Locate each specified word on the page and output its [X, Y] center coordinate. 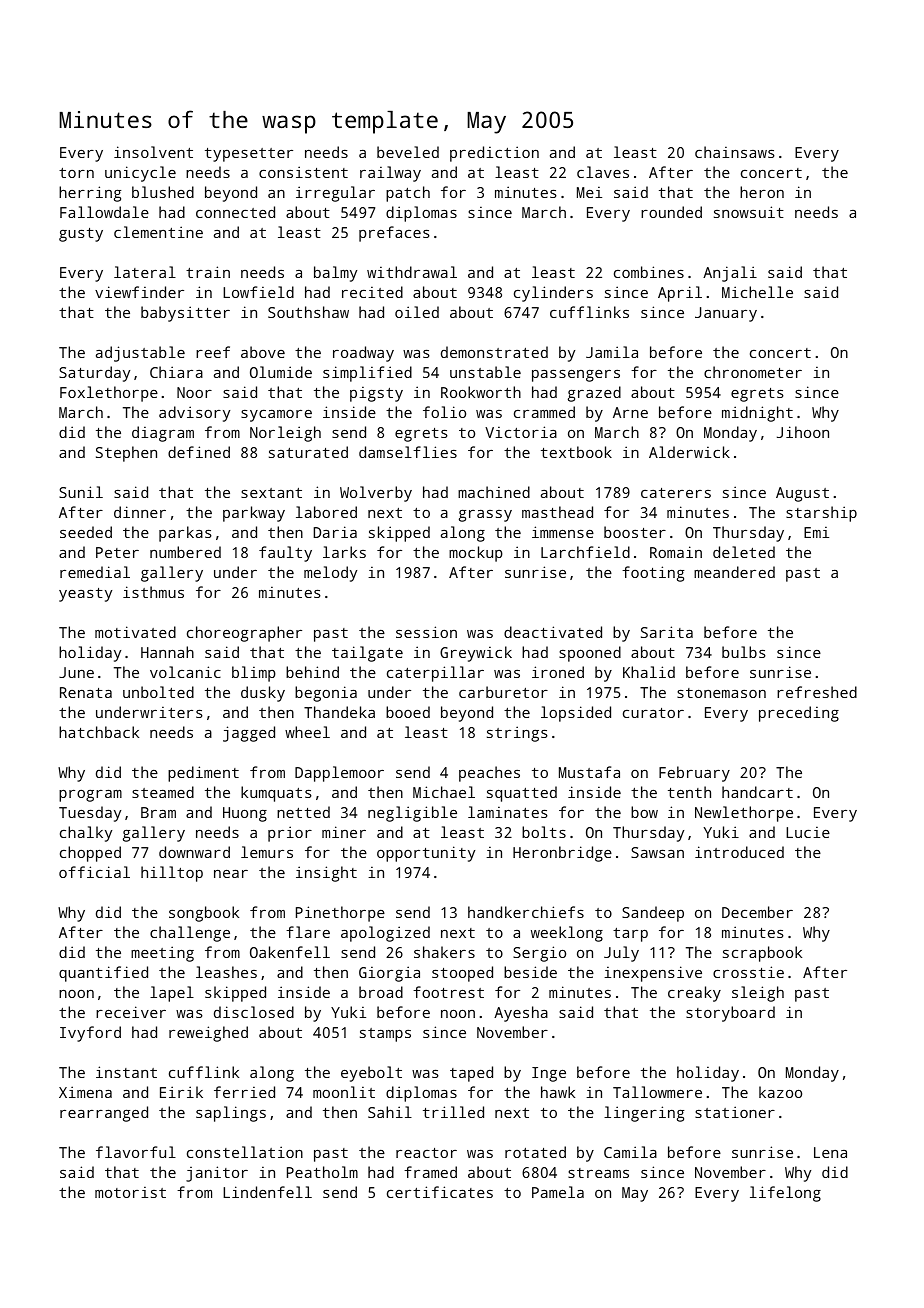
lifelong [785, 1194]
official [94, 872]
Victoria [521, 432]
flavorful [136, 1152]
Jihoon [803, 432]
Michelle [757, 292]
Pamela [558, 1192]
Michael [444, 792]
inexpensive [653, 974]
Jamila [612, 352]
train [208, 272]
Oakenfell [290, 952]
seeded [86, 532]
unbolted [158, 692]
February [694, 774]
